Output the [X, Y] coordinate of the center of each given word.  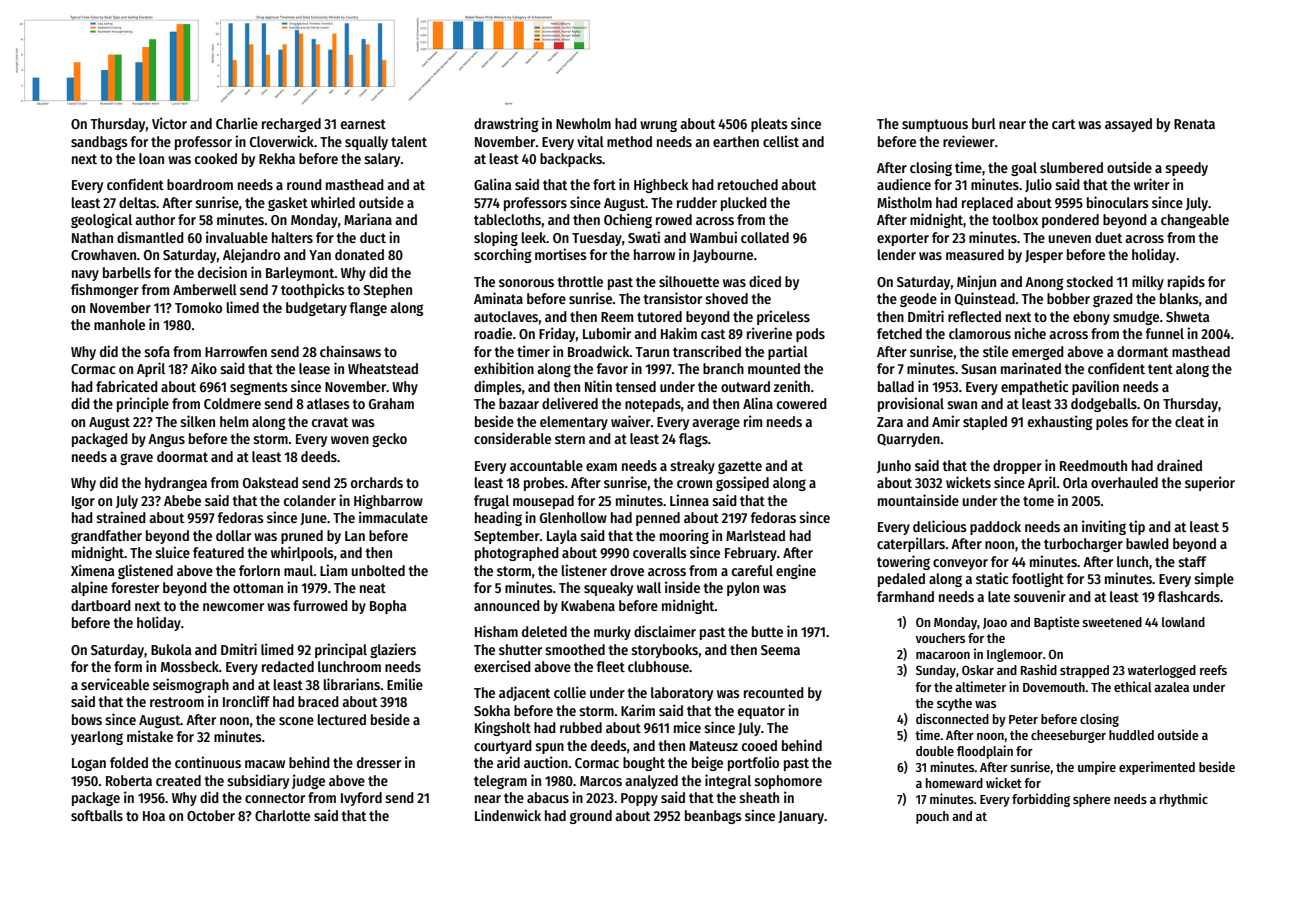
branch [723, 368]
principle [143, 404]
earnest [363, 124]
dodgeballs [1104, 405]
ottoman [258, 588]
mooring [684, 536]
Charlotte [282, 815]
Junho [894, 466]
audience [904, 184]
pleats [769, 125]
